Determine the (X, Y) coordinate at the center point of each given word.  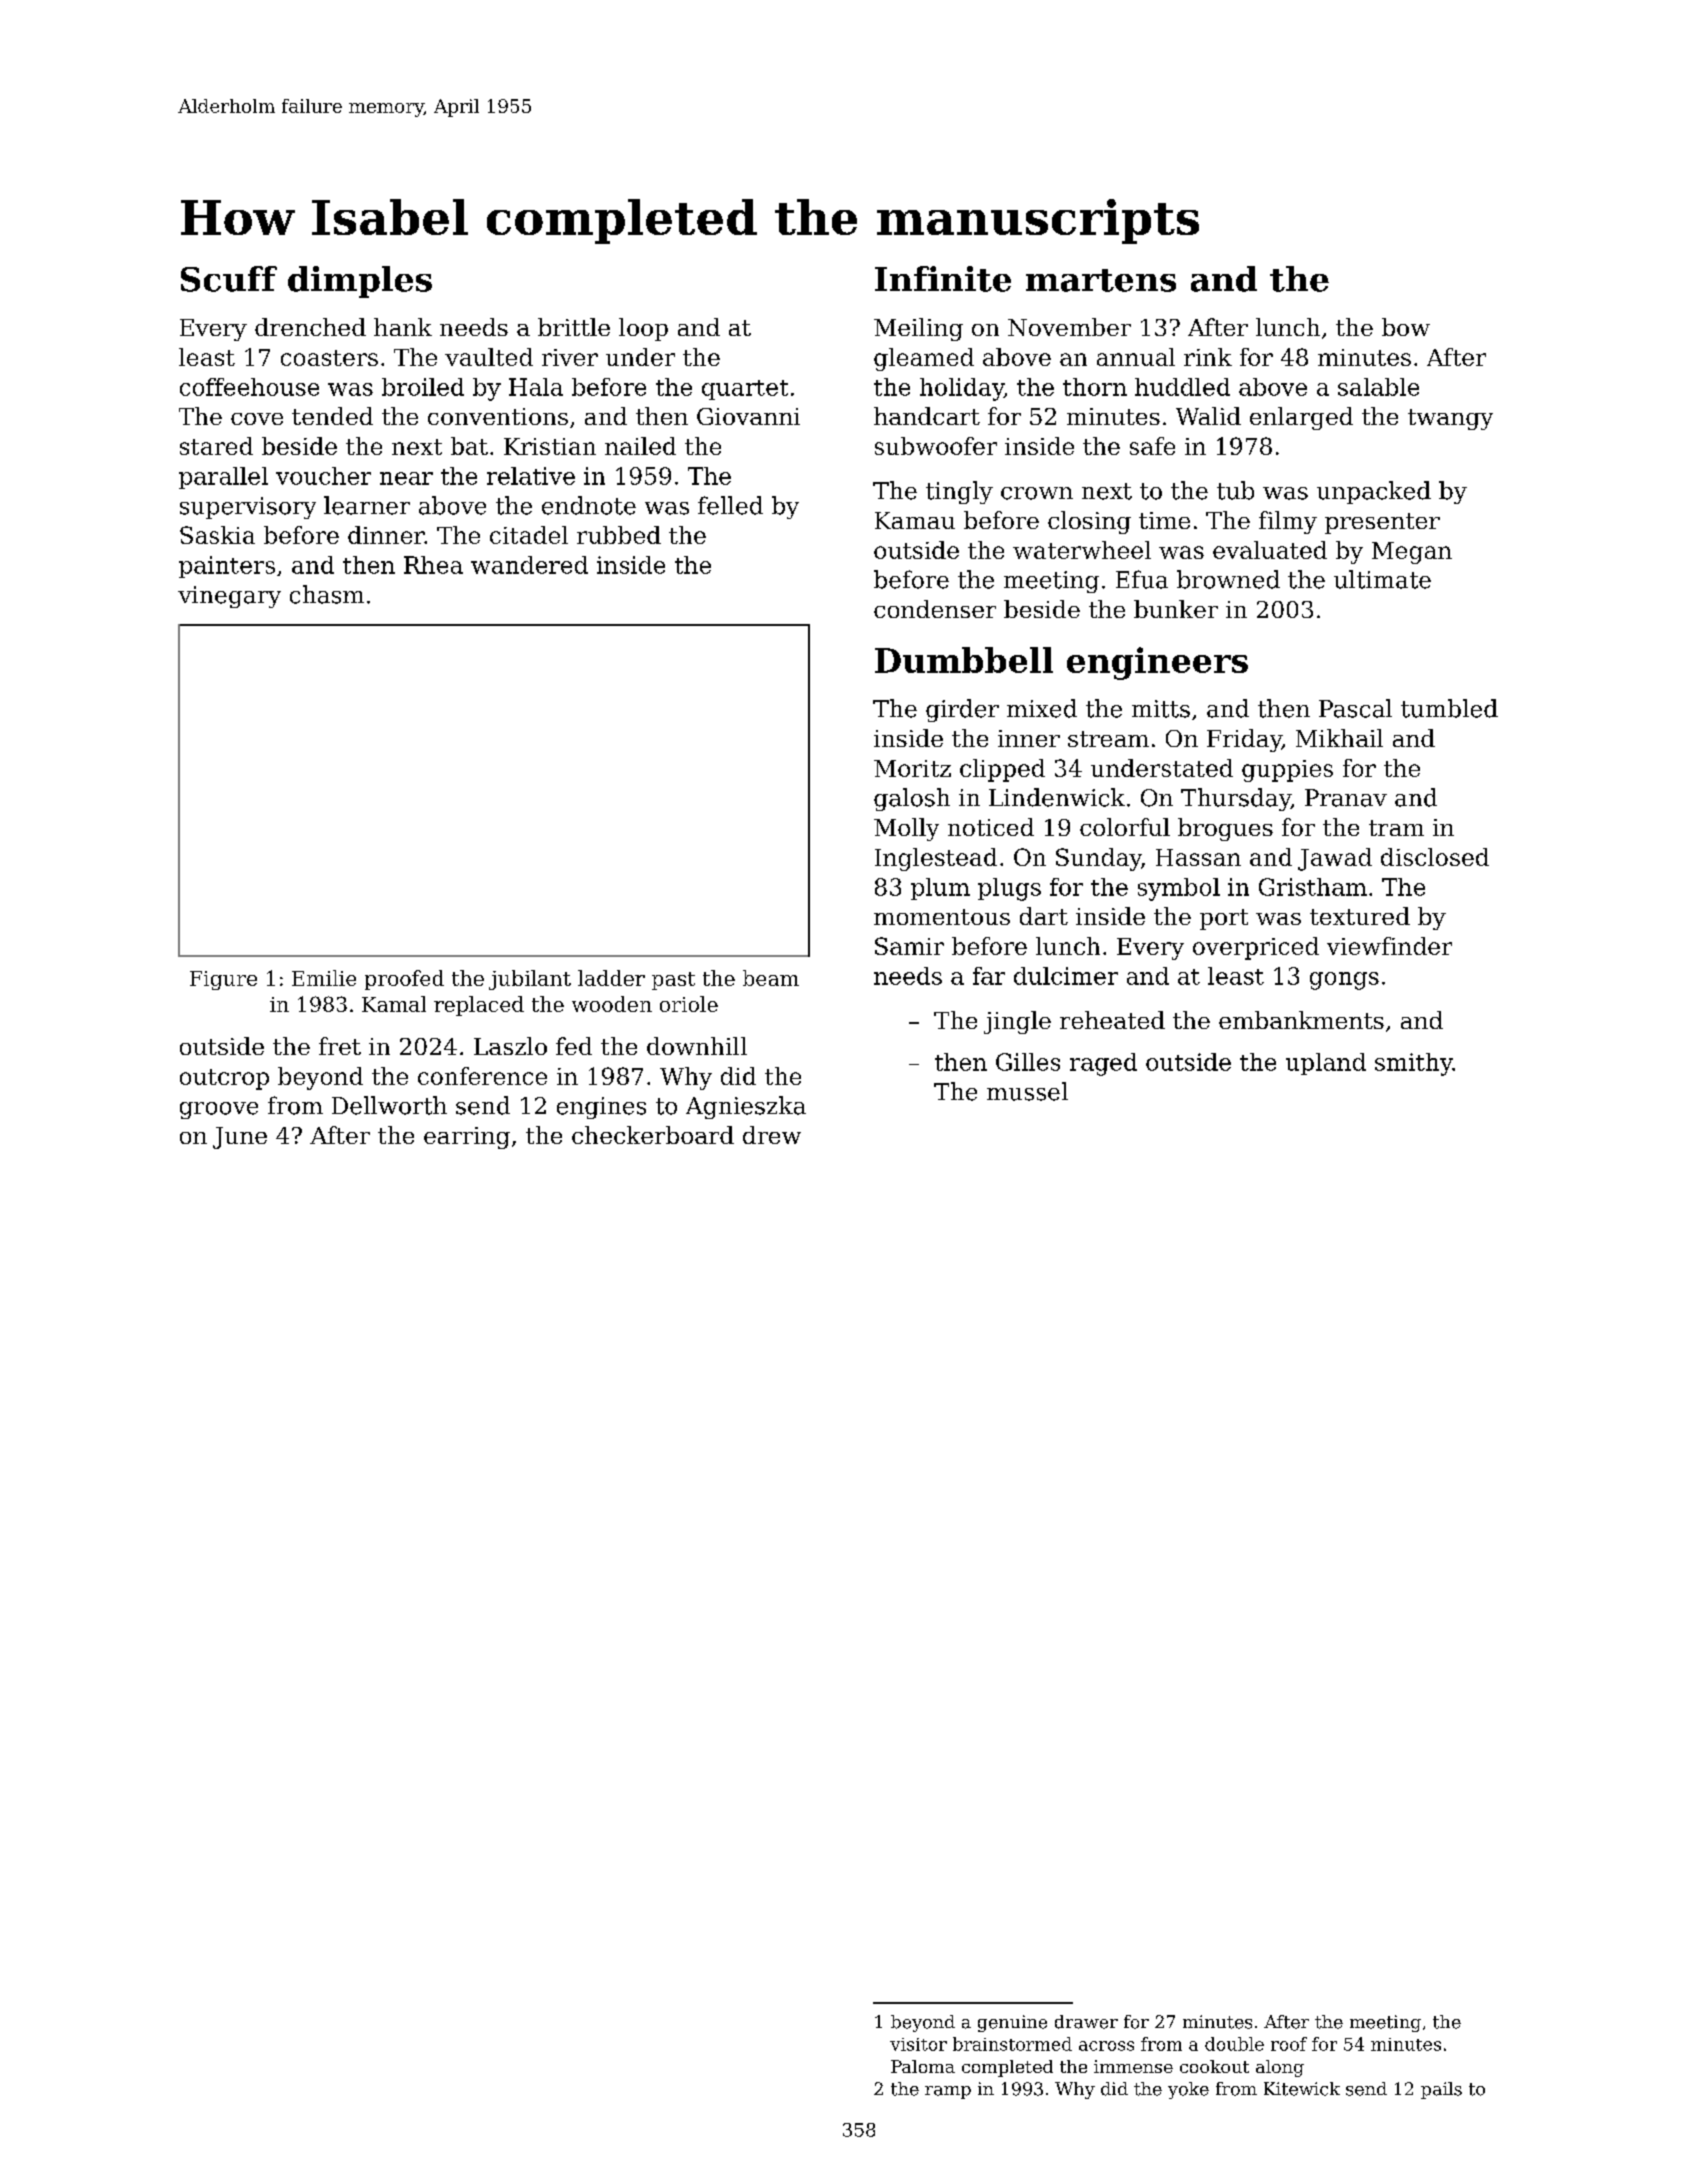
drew (772, 1135)
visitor (918, 2044)
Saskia (217, 535)
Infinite (943, 279)
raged (1103, 1064)
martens (1101, 280)
